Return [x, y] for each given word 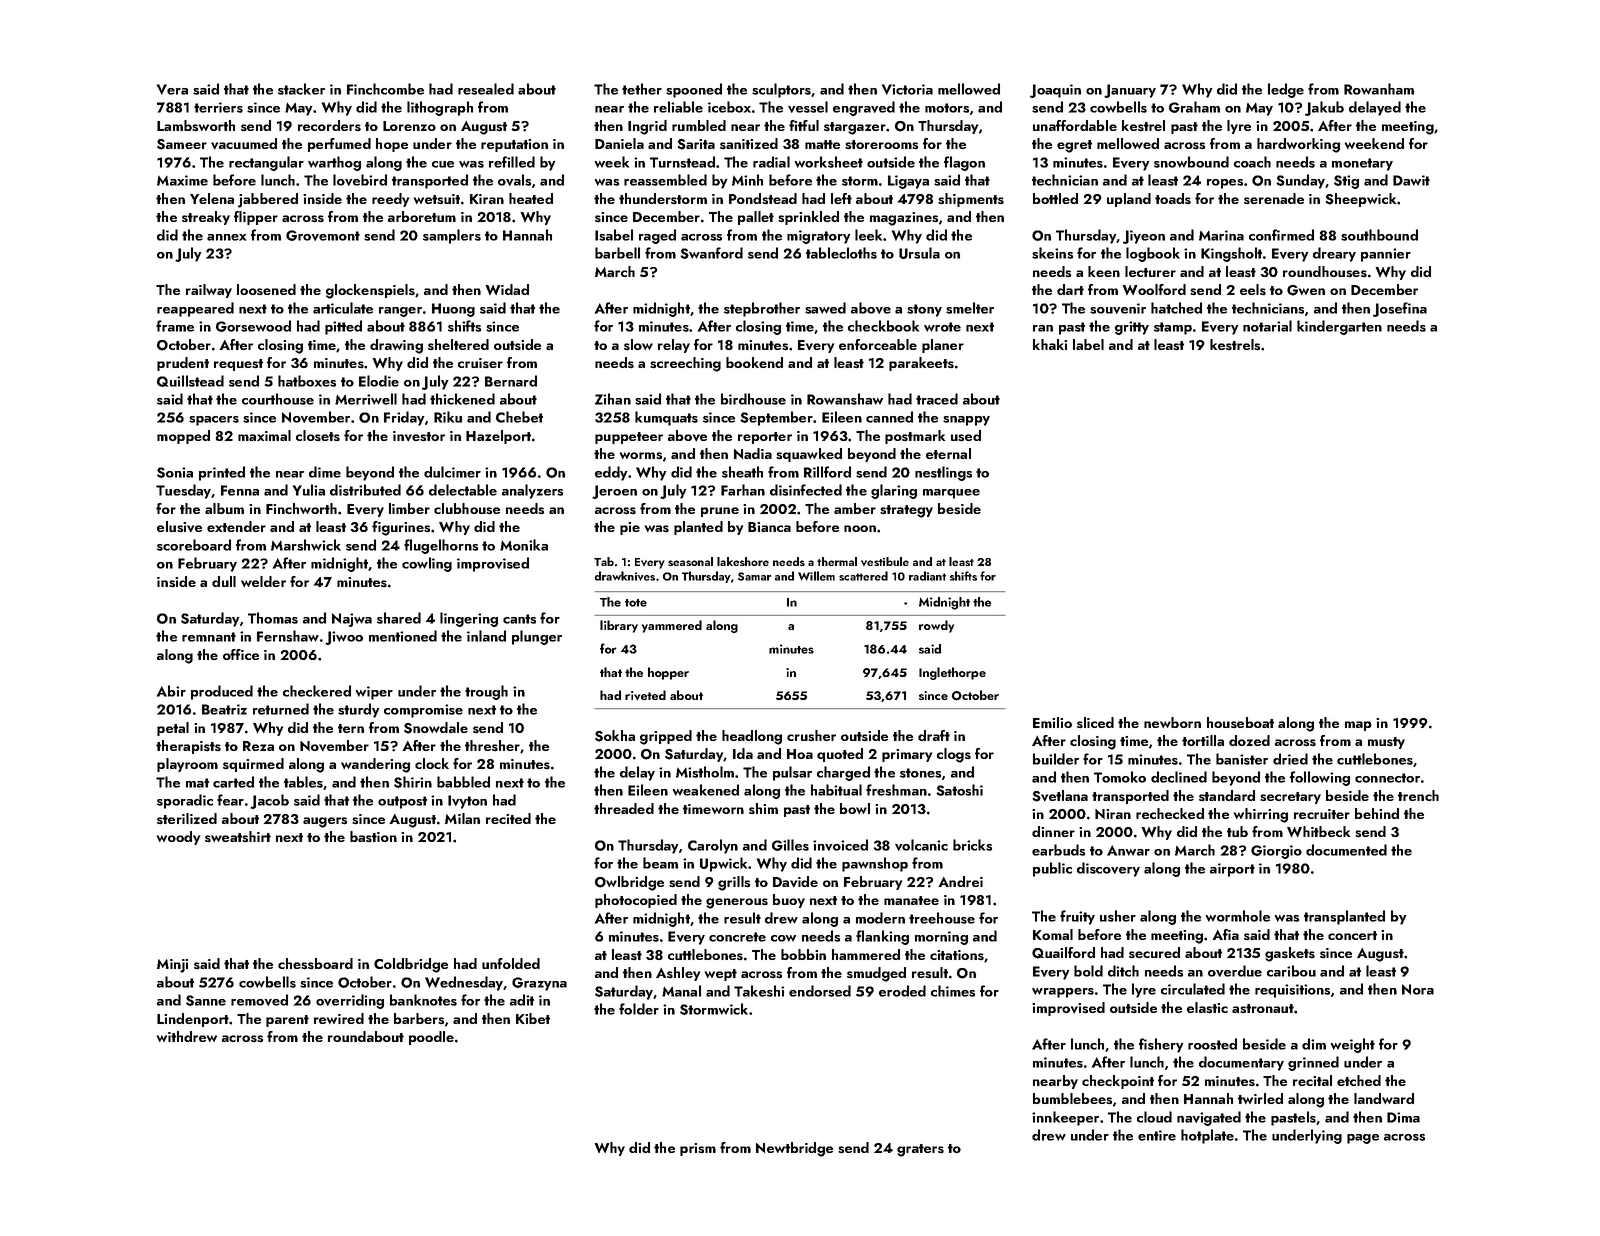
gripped [666, 737]
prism [698, 1149]
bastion [373, 836]
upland [1129, 200]
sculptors [781, 90]
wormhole [1238, 916]
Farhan [743, 490]
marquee [951, 494]
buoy [789, 901]
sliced [1095, 722]
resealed [486, 89]
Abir [171, 691]
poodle [431, 1038]
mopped [183, 437]
